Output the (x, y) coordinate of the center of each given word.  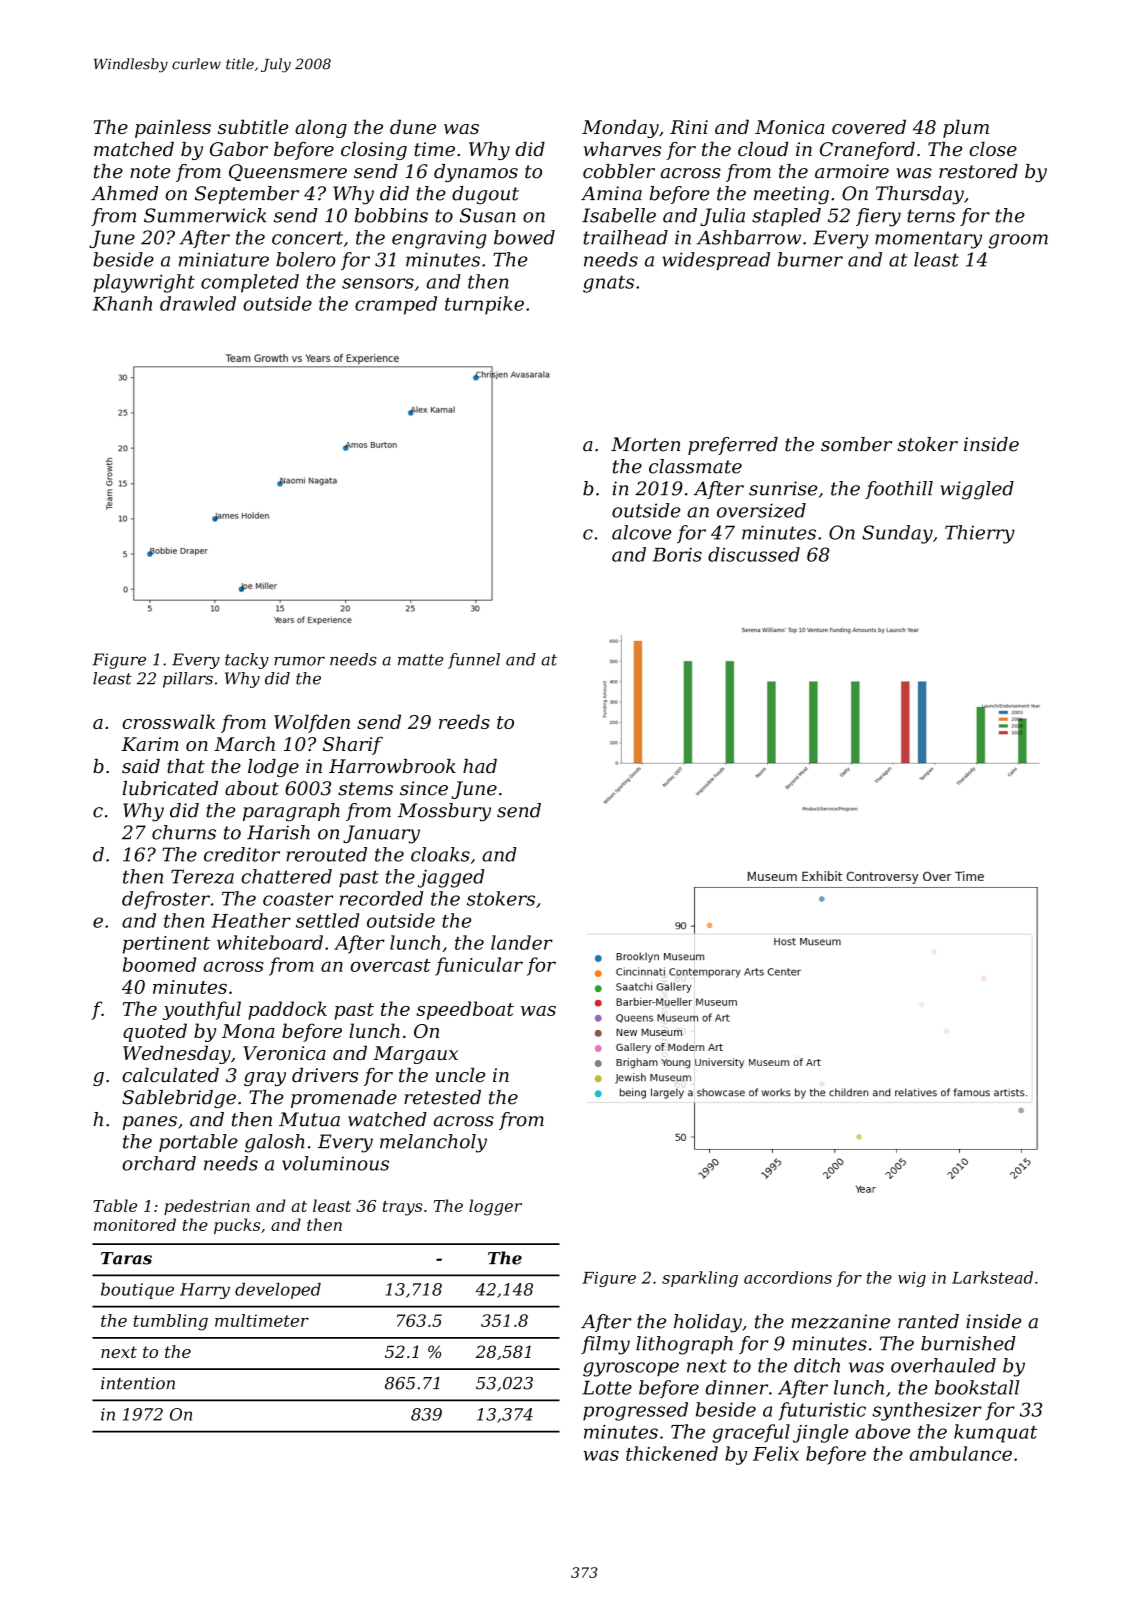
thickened (672, 1453)
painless (173, 128)
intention (138, 1383)
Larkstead (992, 1277)
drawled (198, 303)
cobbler (619, 171)
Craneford (867, 151)
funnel (474, 661)
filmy (605, 1345)
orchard (159, 1163)
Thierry (980, 534)
